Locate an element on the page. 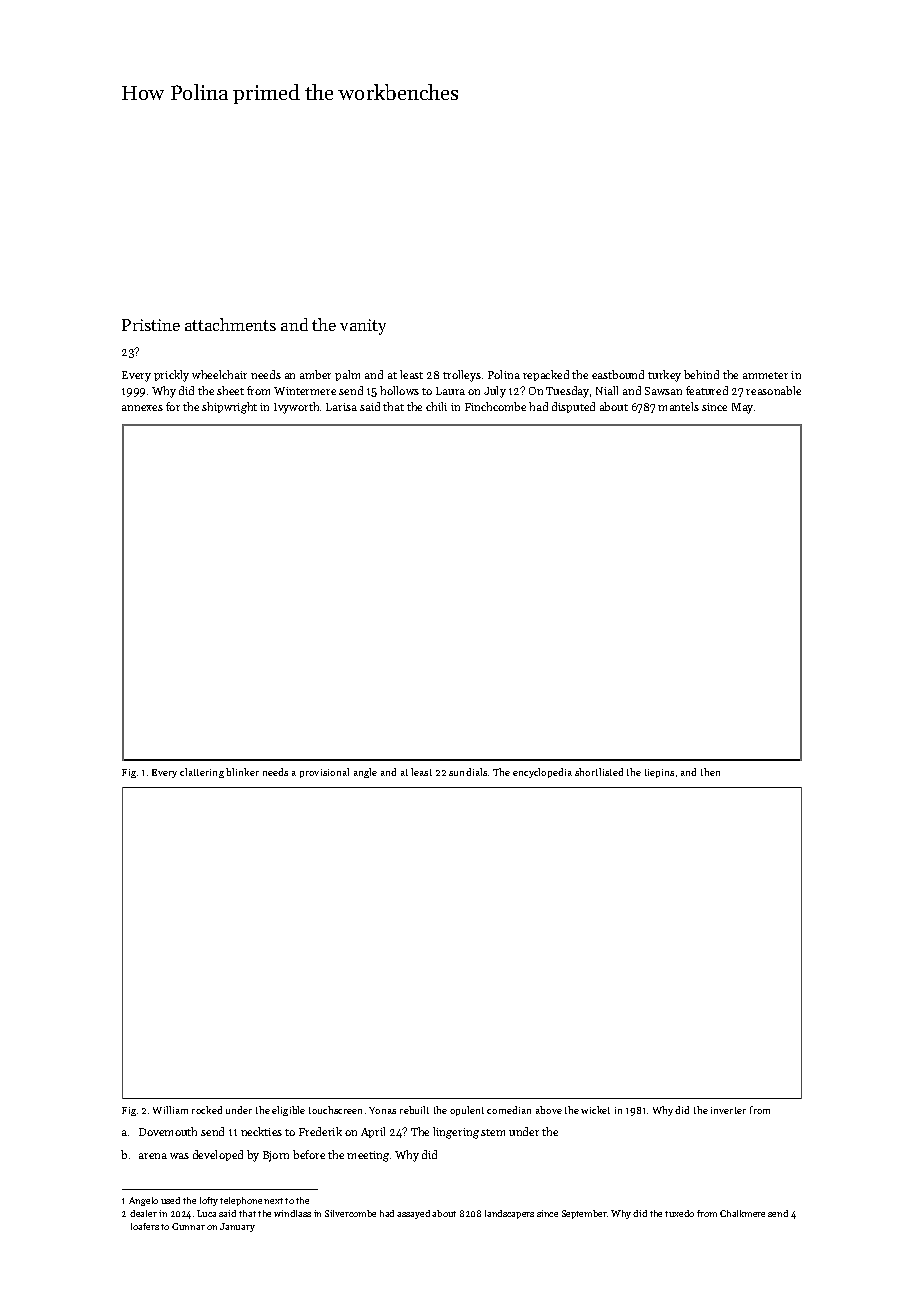 This image has width=924, height=1314. vanity is located at coordinates (363, 327).
